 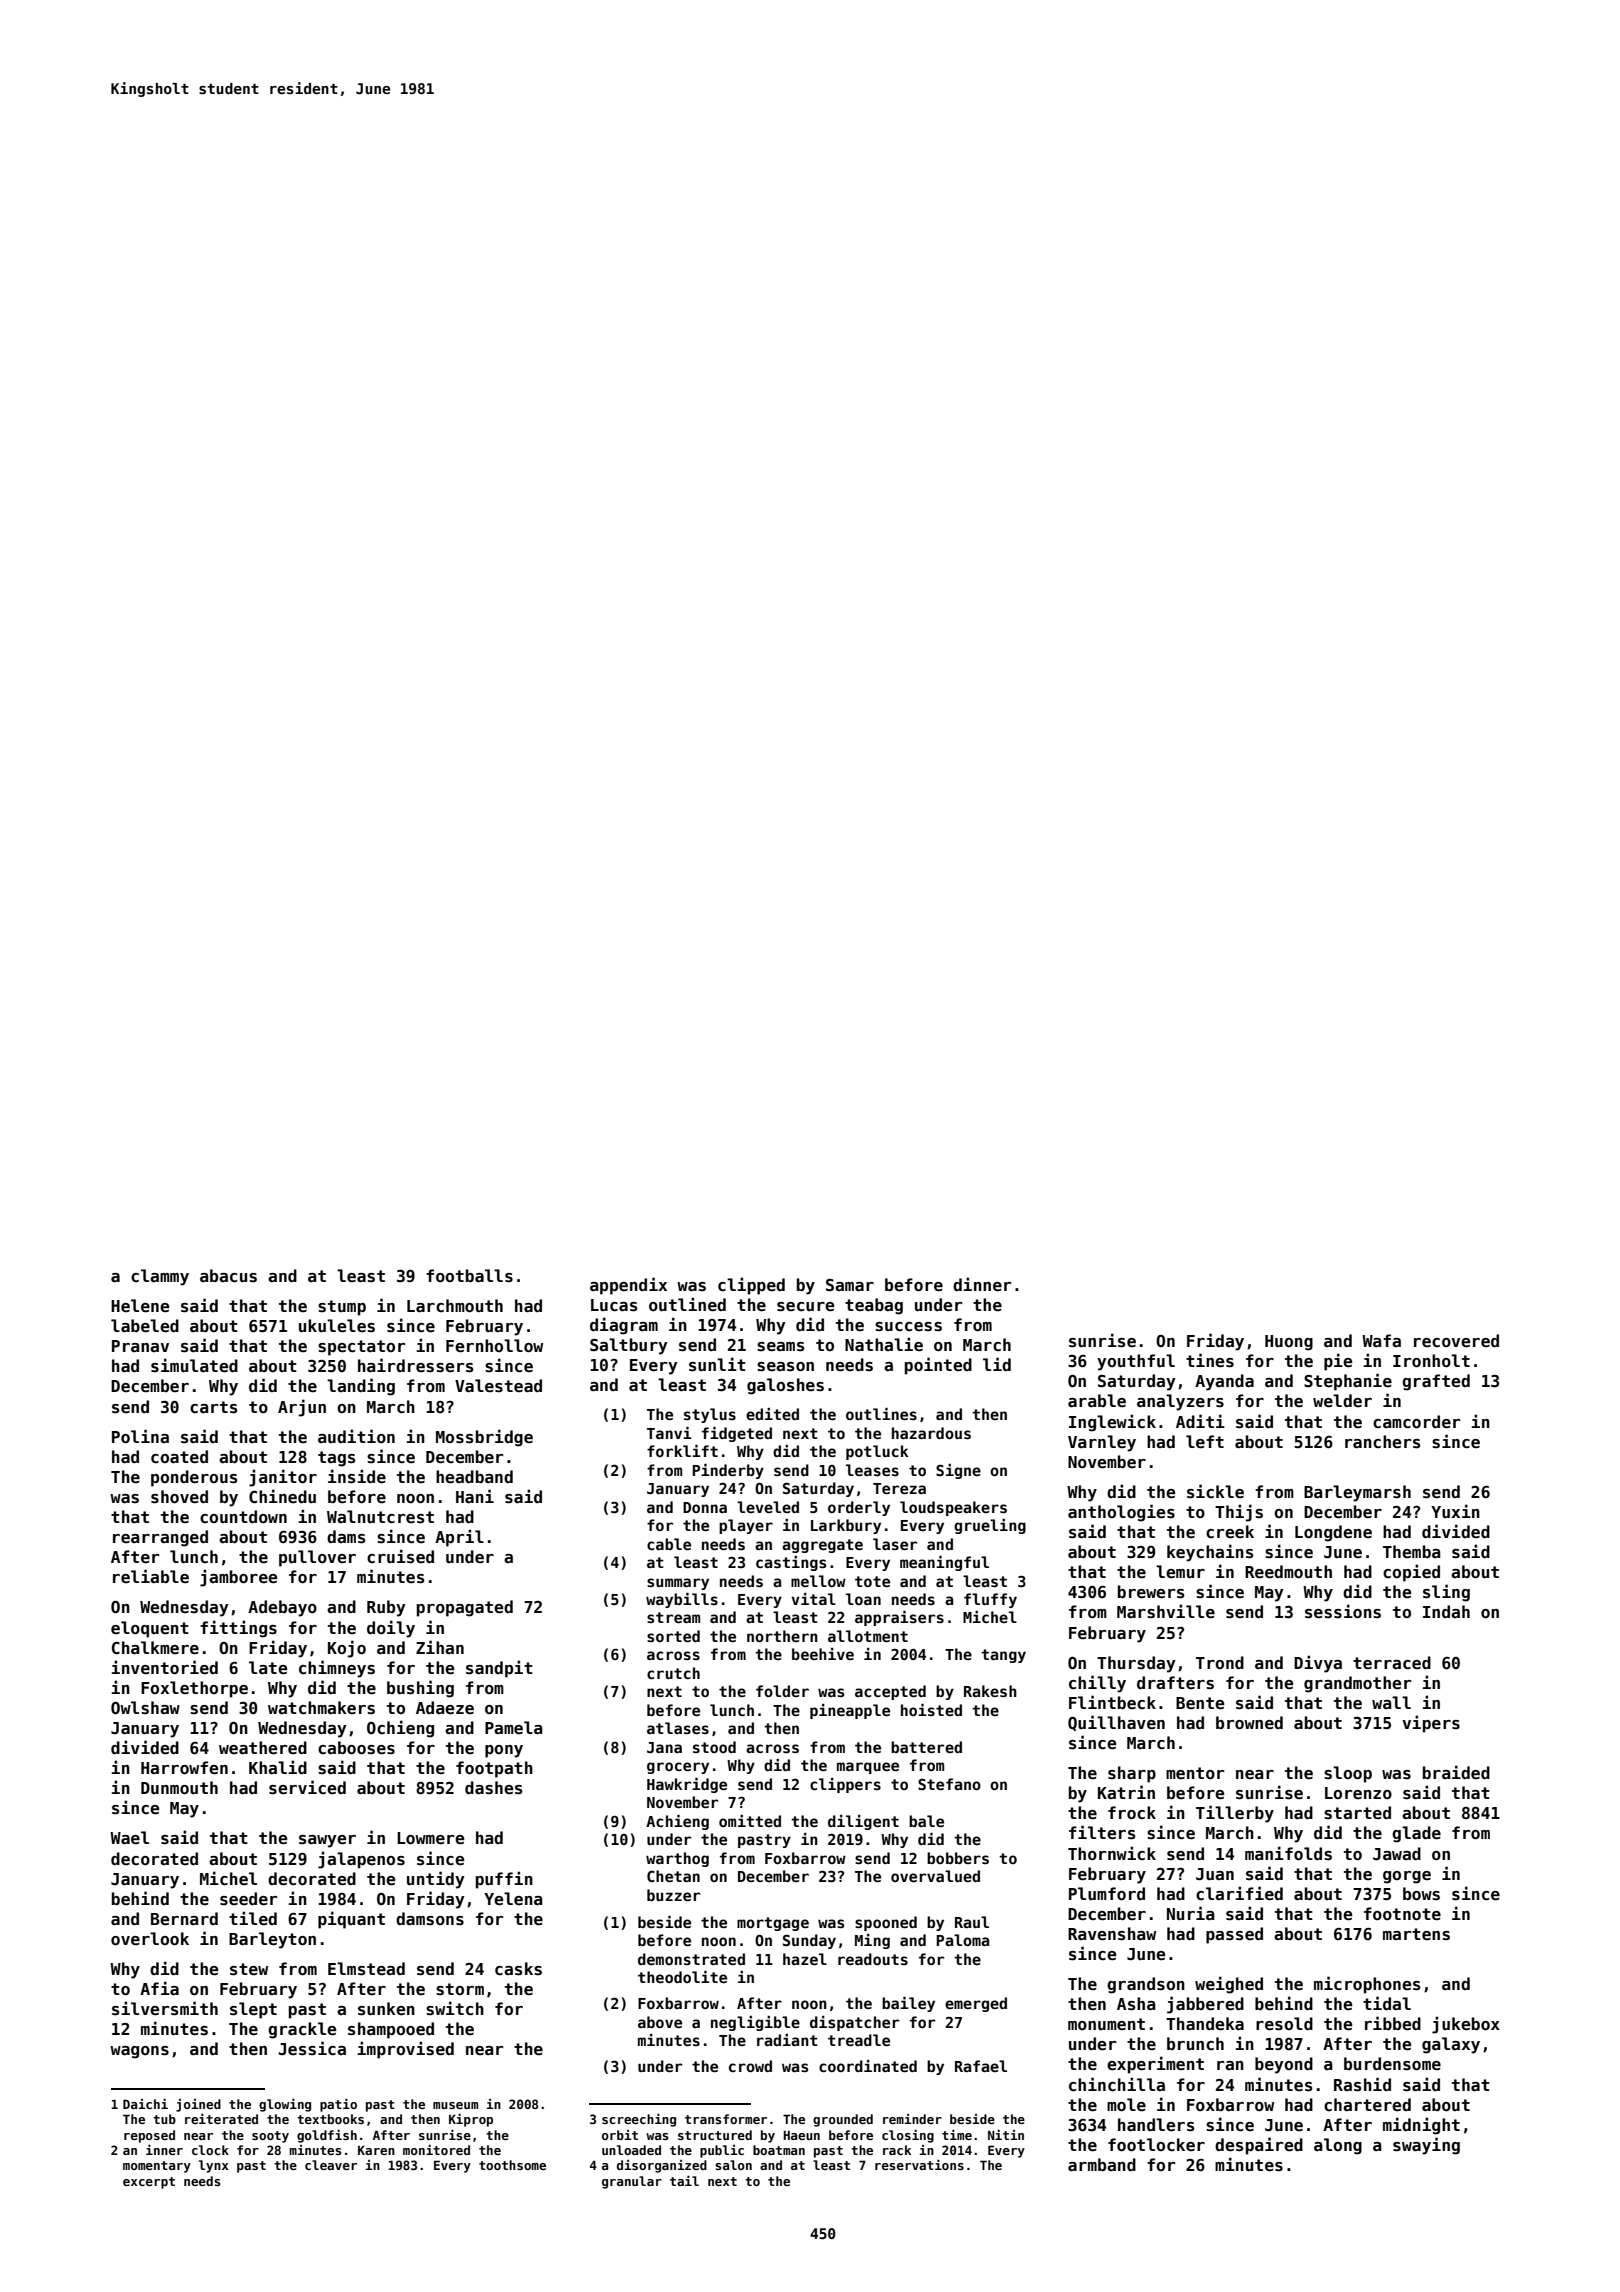 I want to click on ranchers, so click(x=1382, y=1442).
